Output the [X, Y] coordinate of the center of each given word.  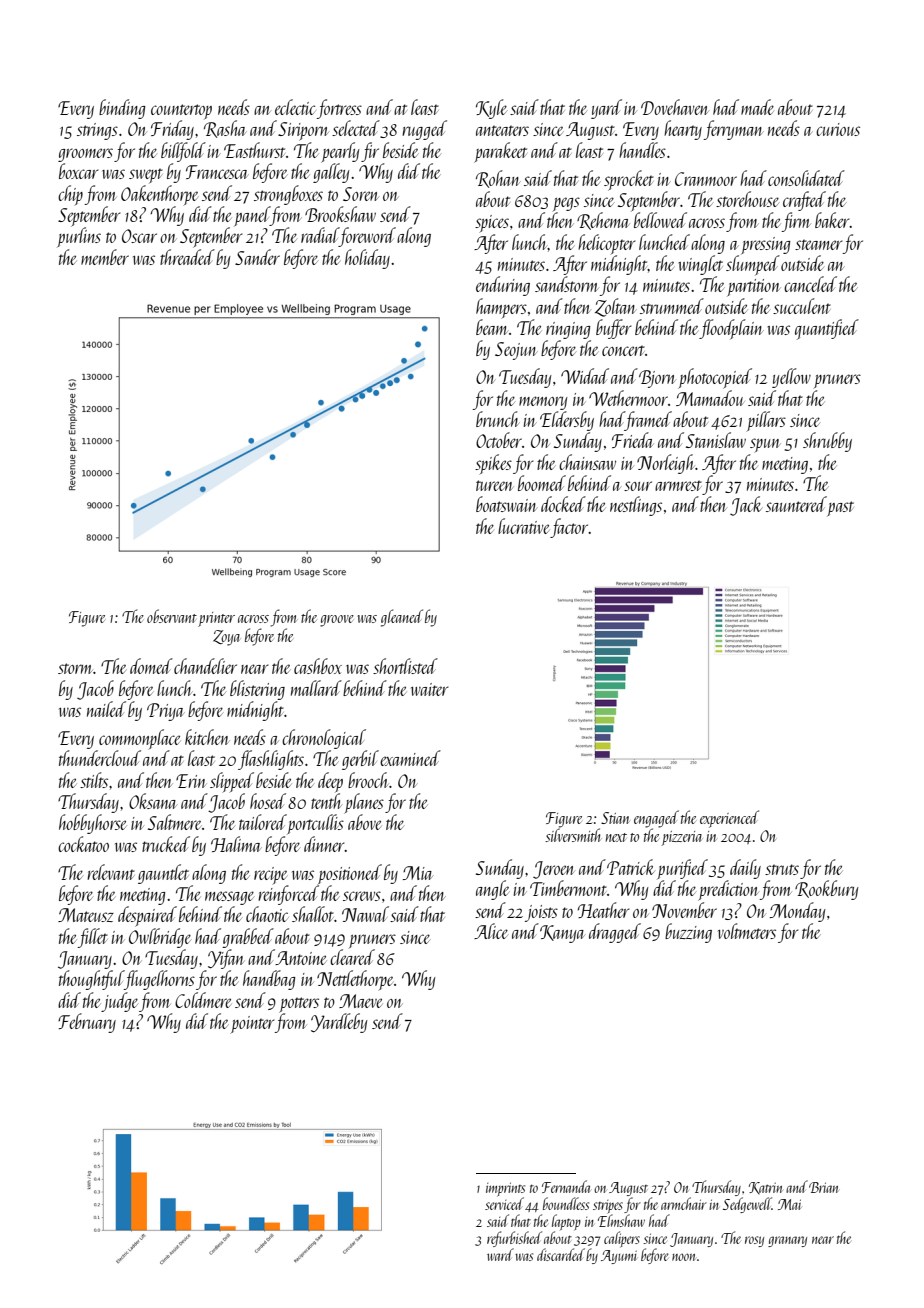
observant [172, 616]
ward [500, 1254]
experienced [729, 819]
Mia [418, 873]
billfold [183, 152]
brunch [498, 419]
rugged [424, 130]
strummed [672, 306]
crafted [804, 201]
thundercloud [100, 758]
